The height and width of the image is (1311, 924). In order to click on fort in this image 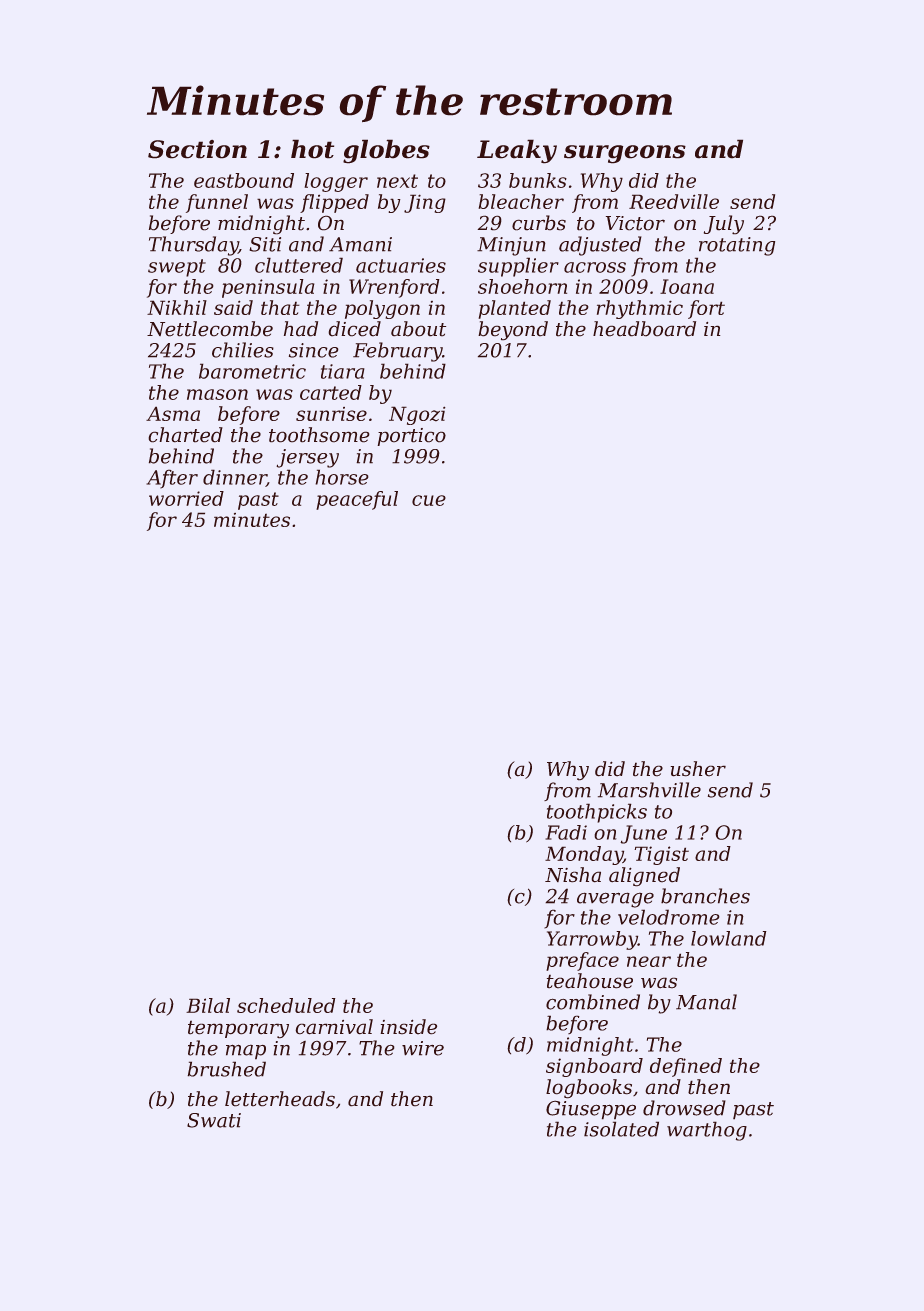, I will do `click(706, 309)`.
